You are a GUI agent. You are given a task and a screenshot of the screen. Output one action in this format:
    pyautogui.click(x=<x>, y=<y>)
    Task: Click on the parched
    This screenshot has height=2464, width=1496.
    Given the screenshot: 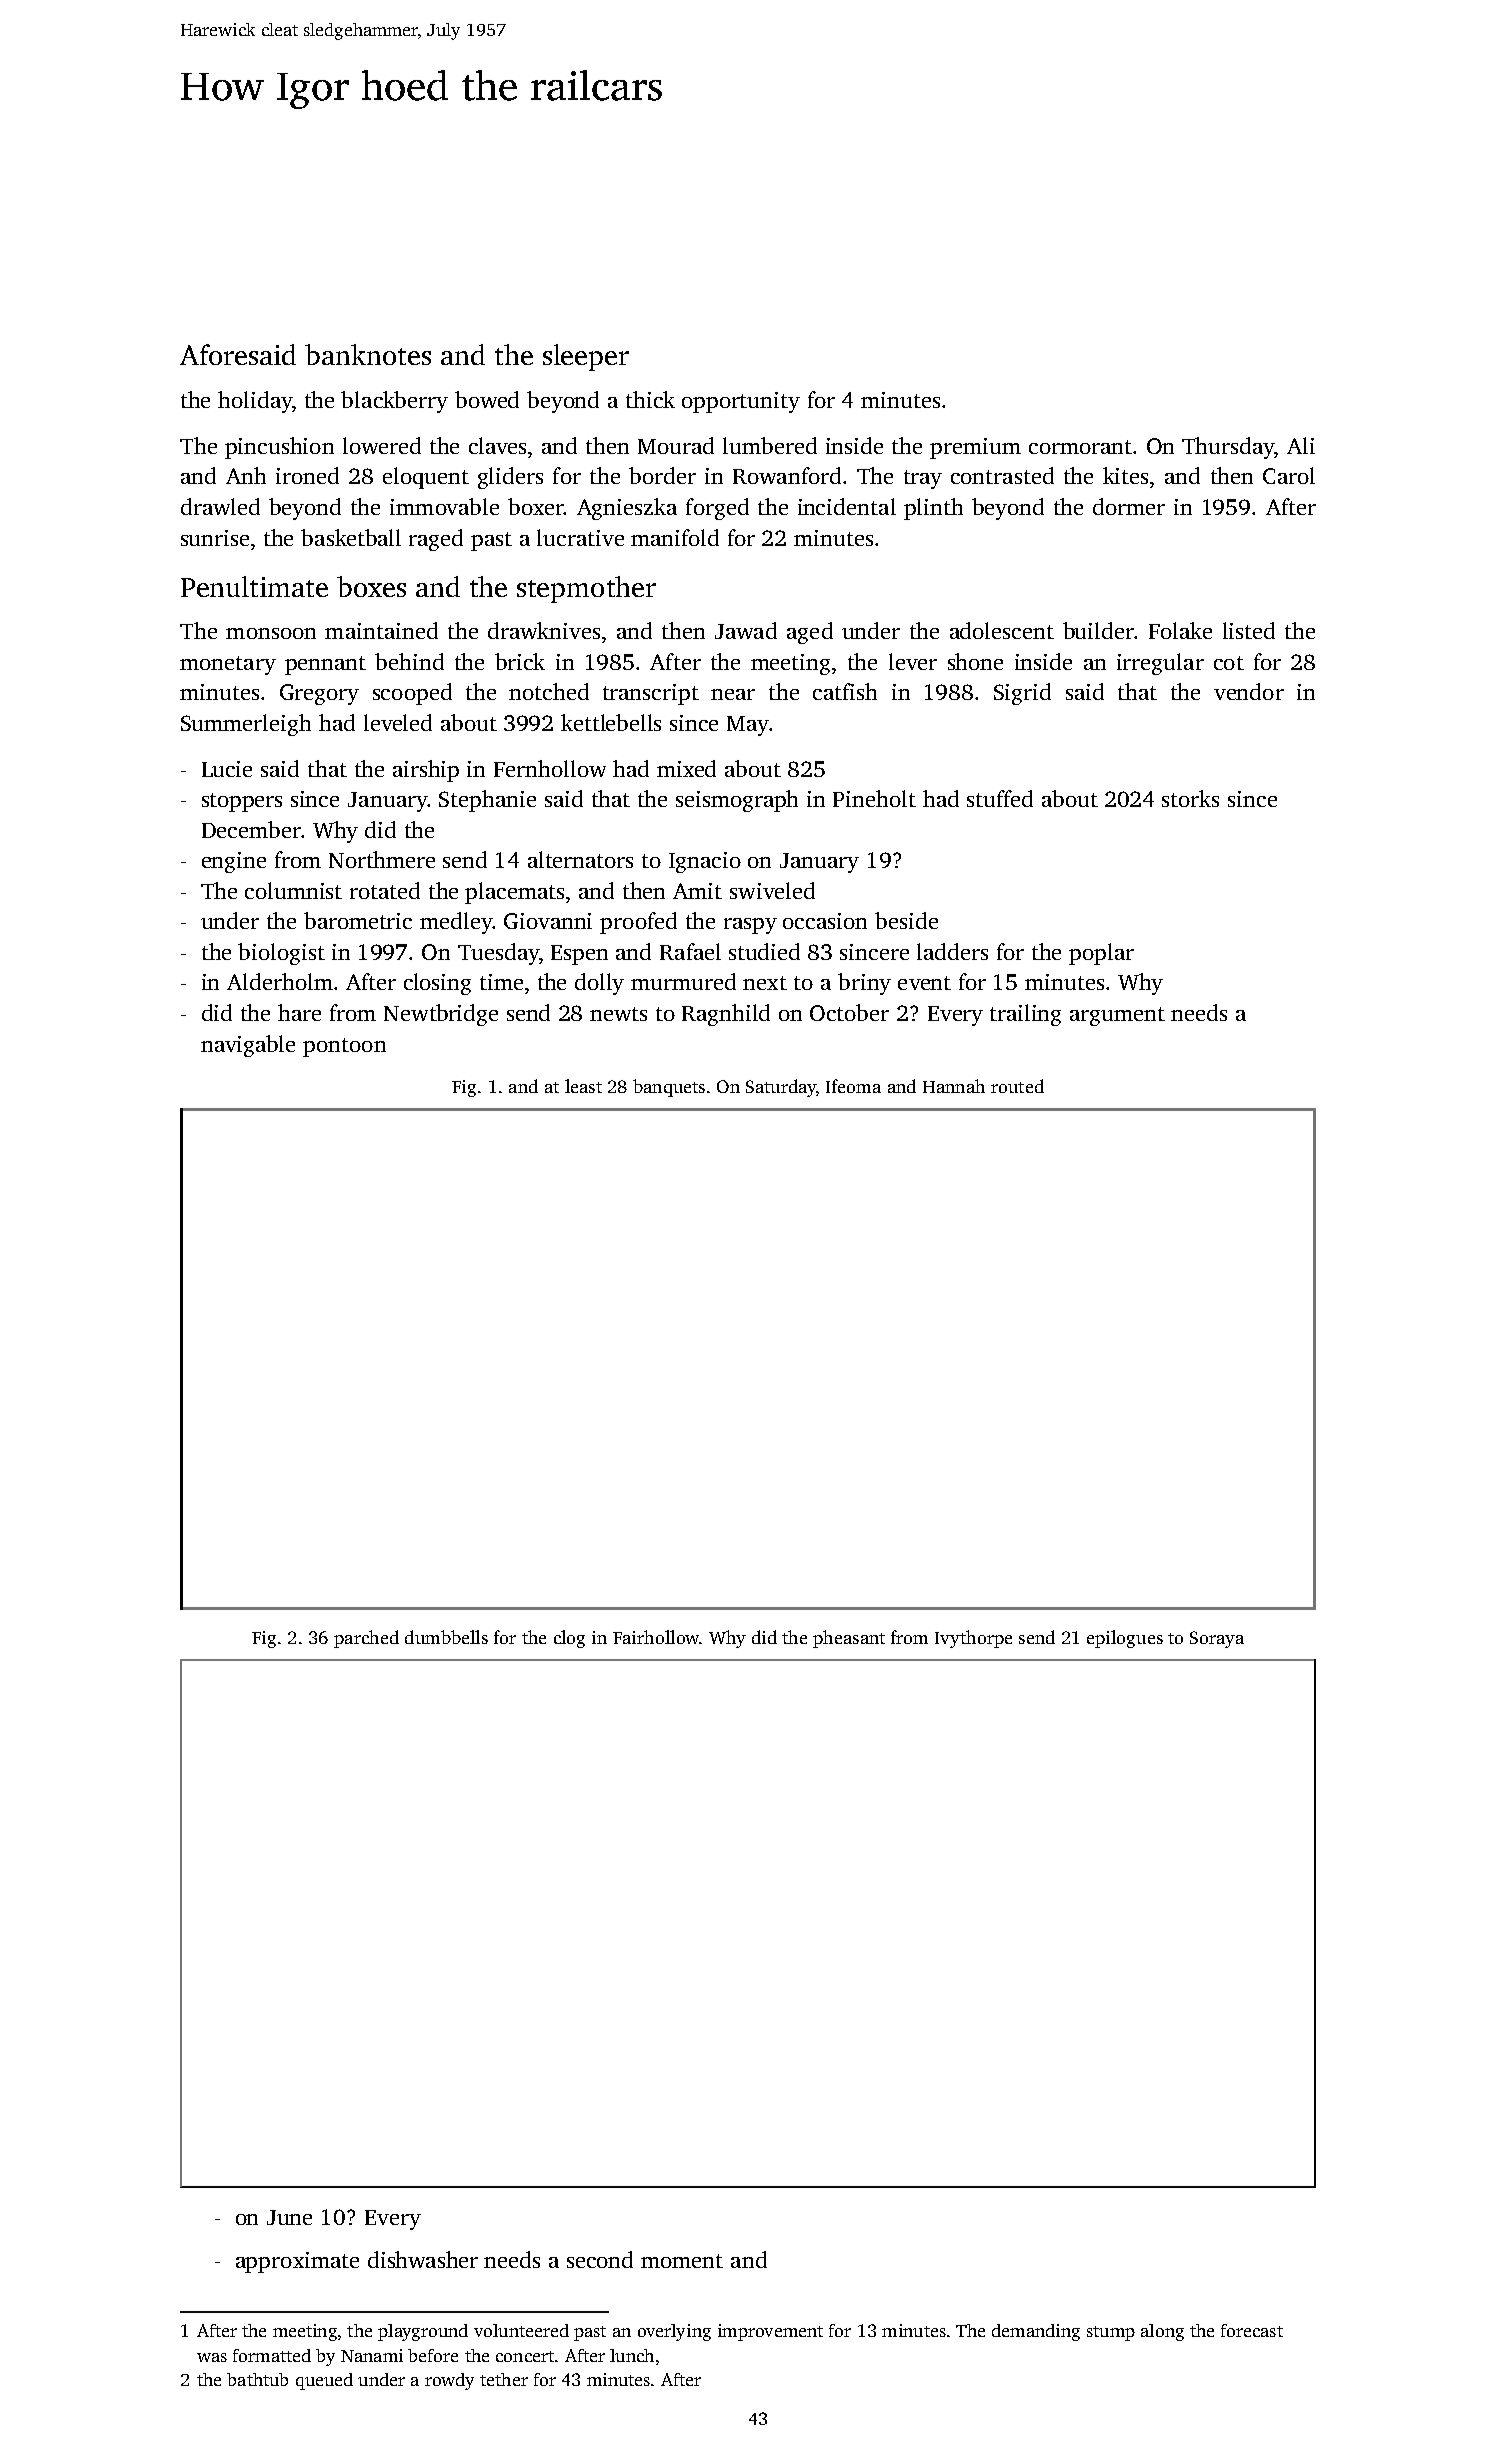 What is the action you would take?
    pyautogui.click(x=366, y=1639)
